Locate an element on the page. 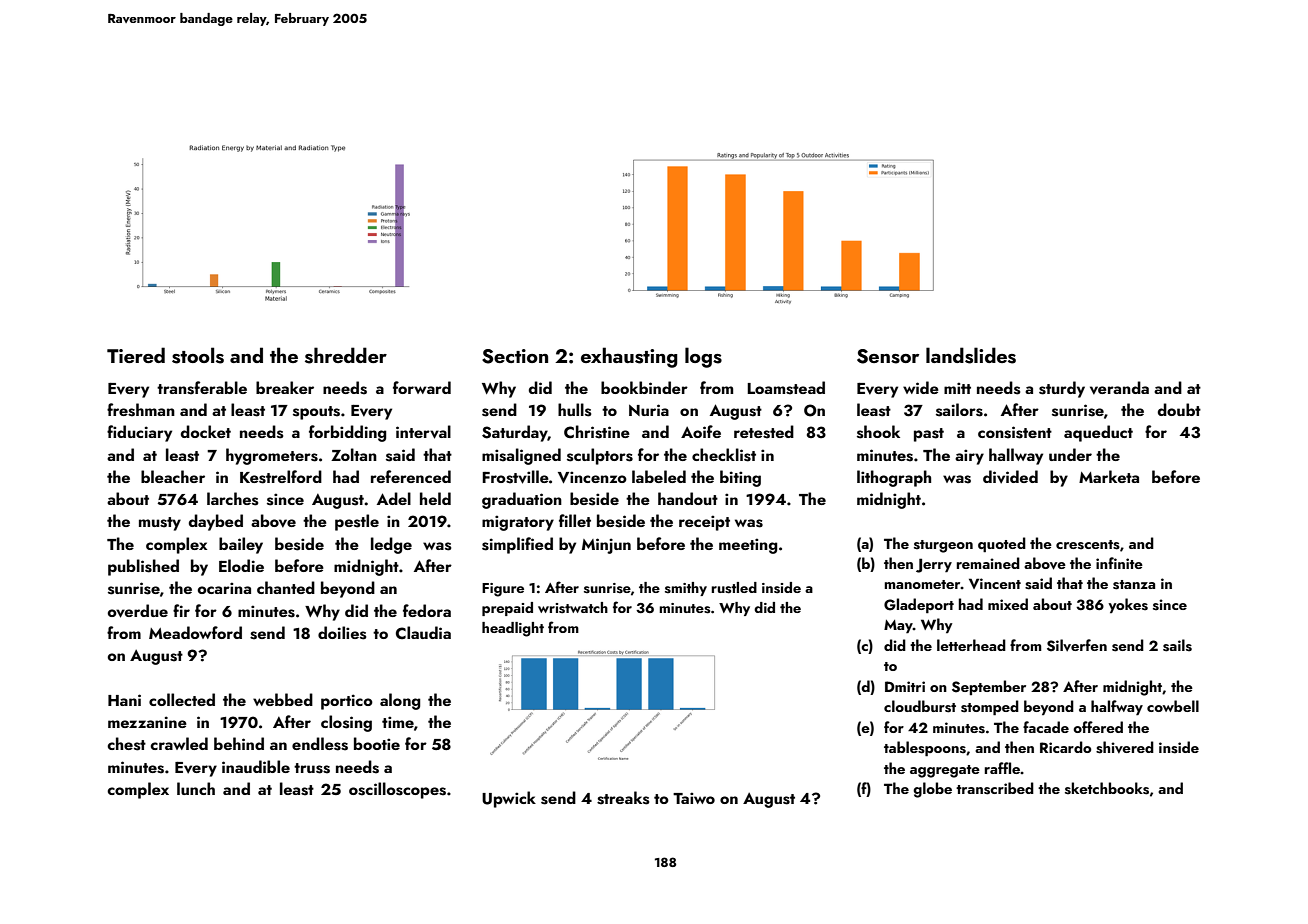 This page has width=1308, height=924. mitt is located at coordinates (957, 388).
